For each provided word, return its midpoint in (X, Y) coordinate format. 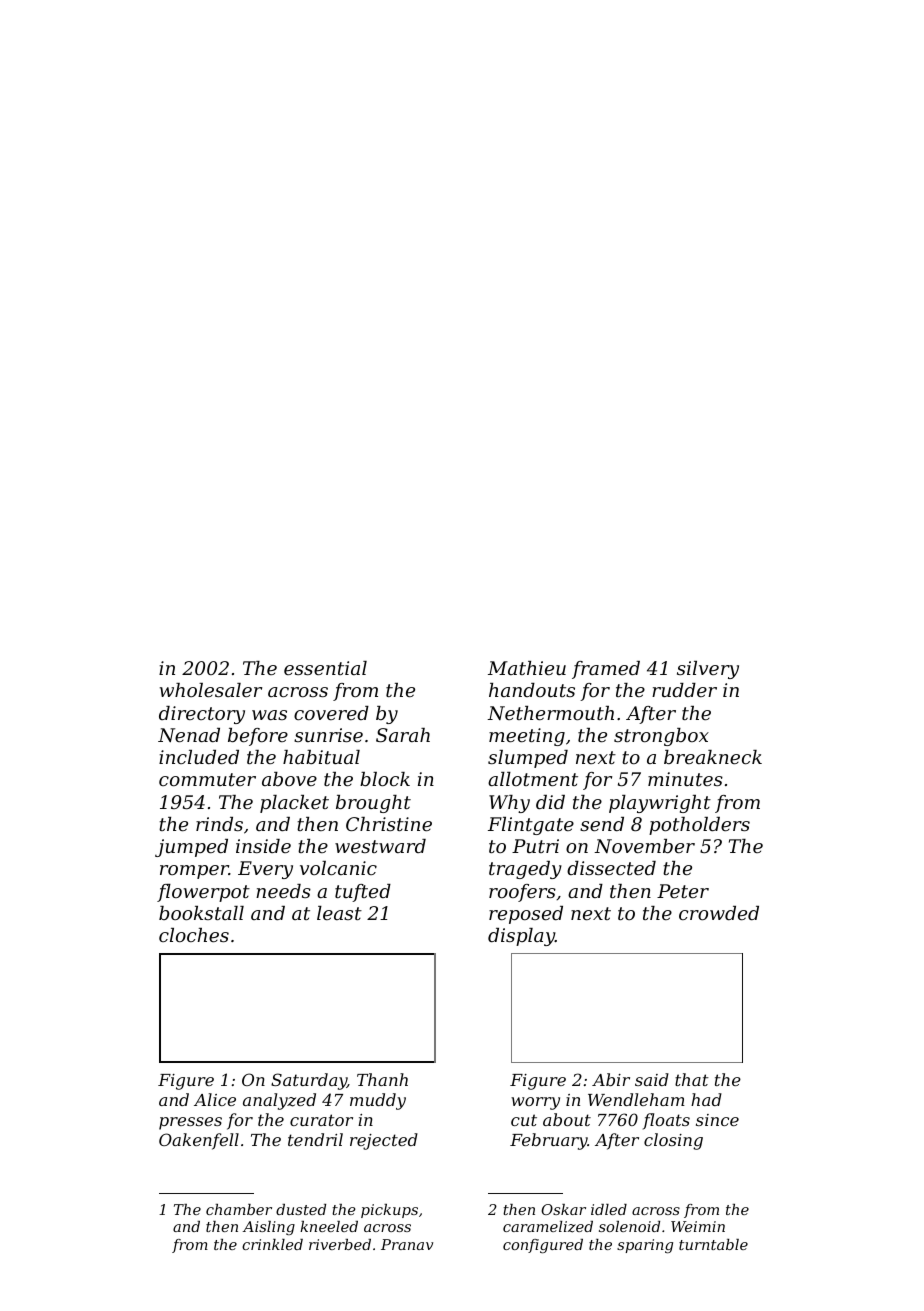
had (706, 1099)
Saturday (309, 1081)
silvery (708, 670)
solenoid (629, 1226)
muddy (378, 1101)
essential (325, 668)
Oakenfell (199, 1141)
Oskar (563, 1209)
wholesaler (211, 690)
